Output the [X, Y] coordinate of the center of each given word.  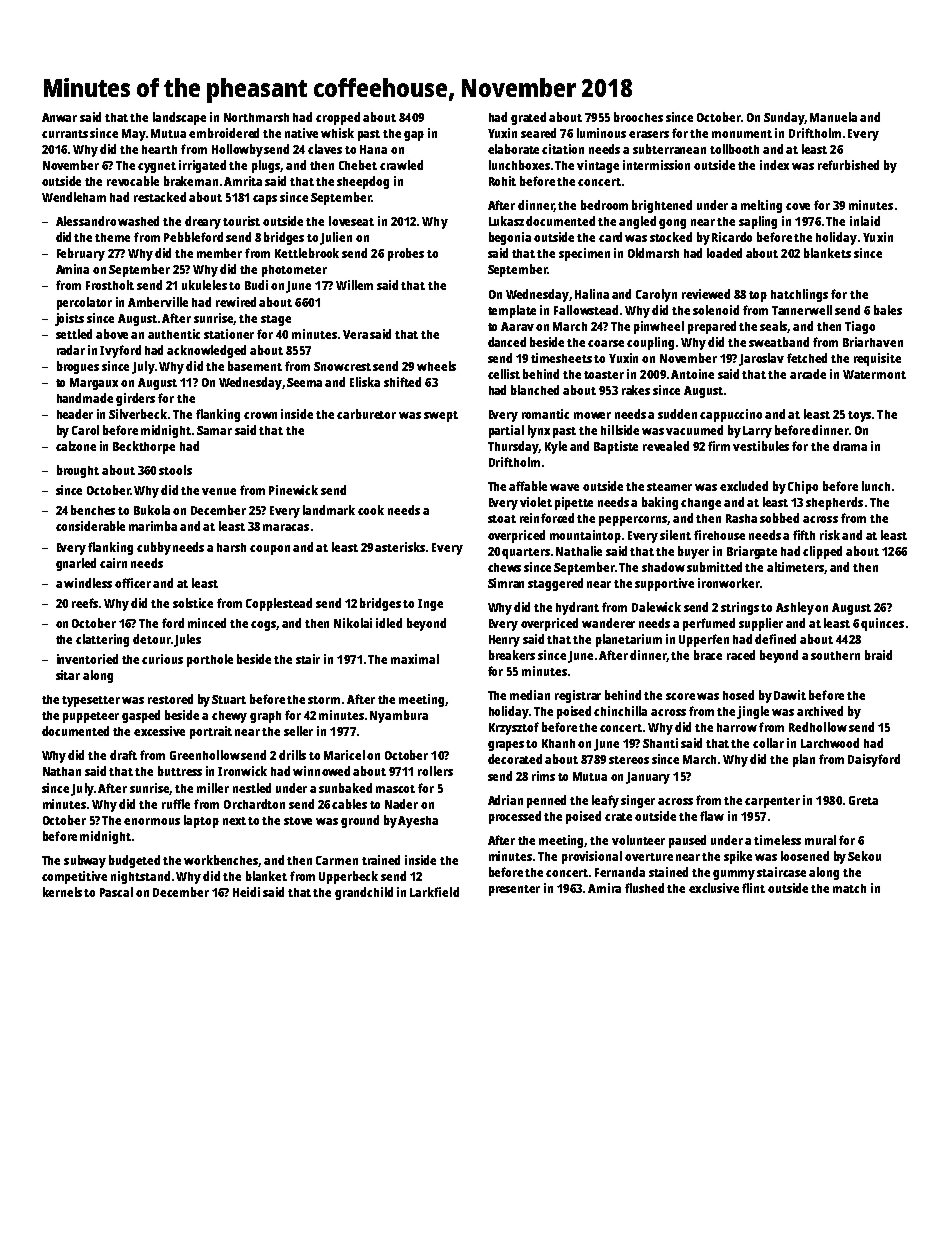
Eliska [365, 382]
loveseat [351, 221]
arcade [808, 374]
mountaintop [585, 536]
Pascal [116, 892]
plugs [266, 166]
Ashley [795, 608]
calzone [76, 446]
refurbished [848, 165]
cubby [154, 548]
